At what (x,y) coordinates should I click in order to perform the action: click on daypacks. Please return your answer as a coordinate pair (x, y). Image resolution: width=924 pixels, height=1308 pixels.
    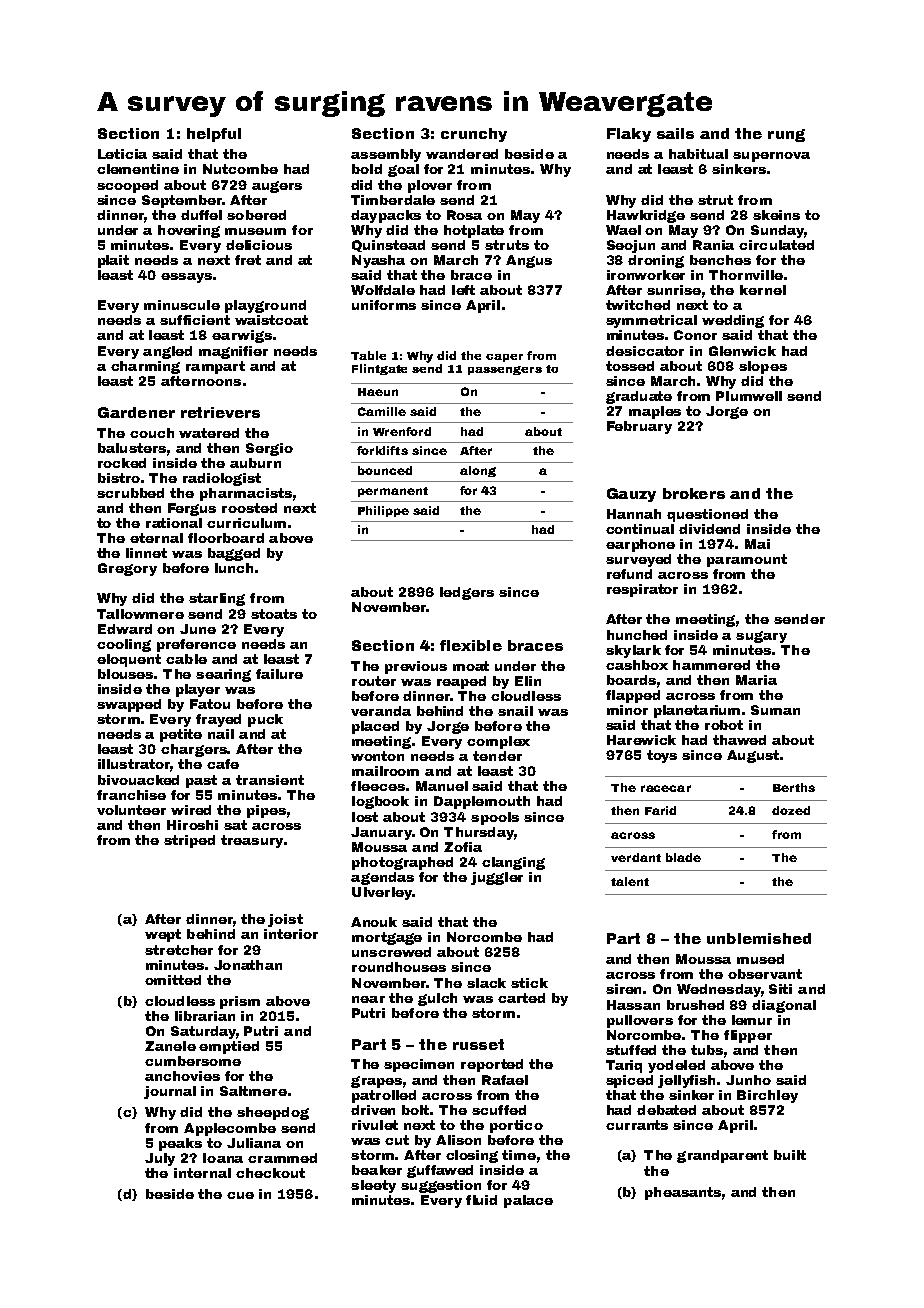
    Looking at the image, I should click on (386, 216).
